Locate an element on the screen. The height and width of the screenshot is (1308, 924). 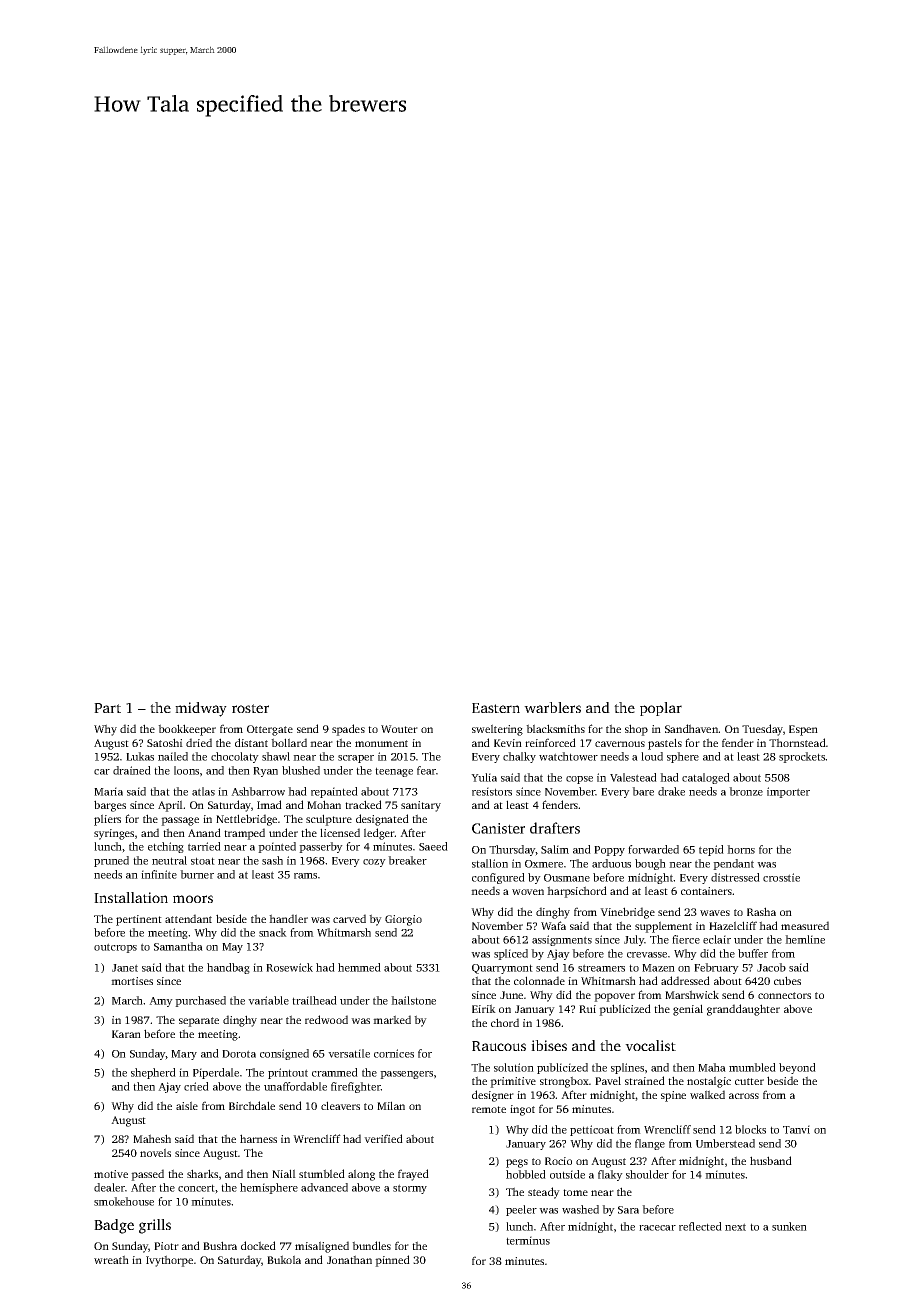
loons is located at coordinates (186, 770).
